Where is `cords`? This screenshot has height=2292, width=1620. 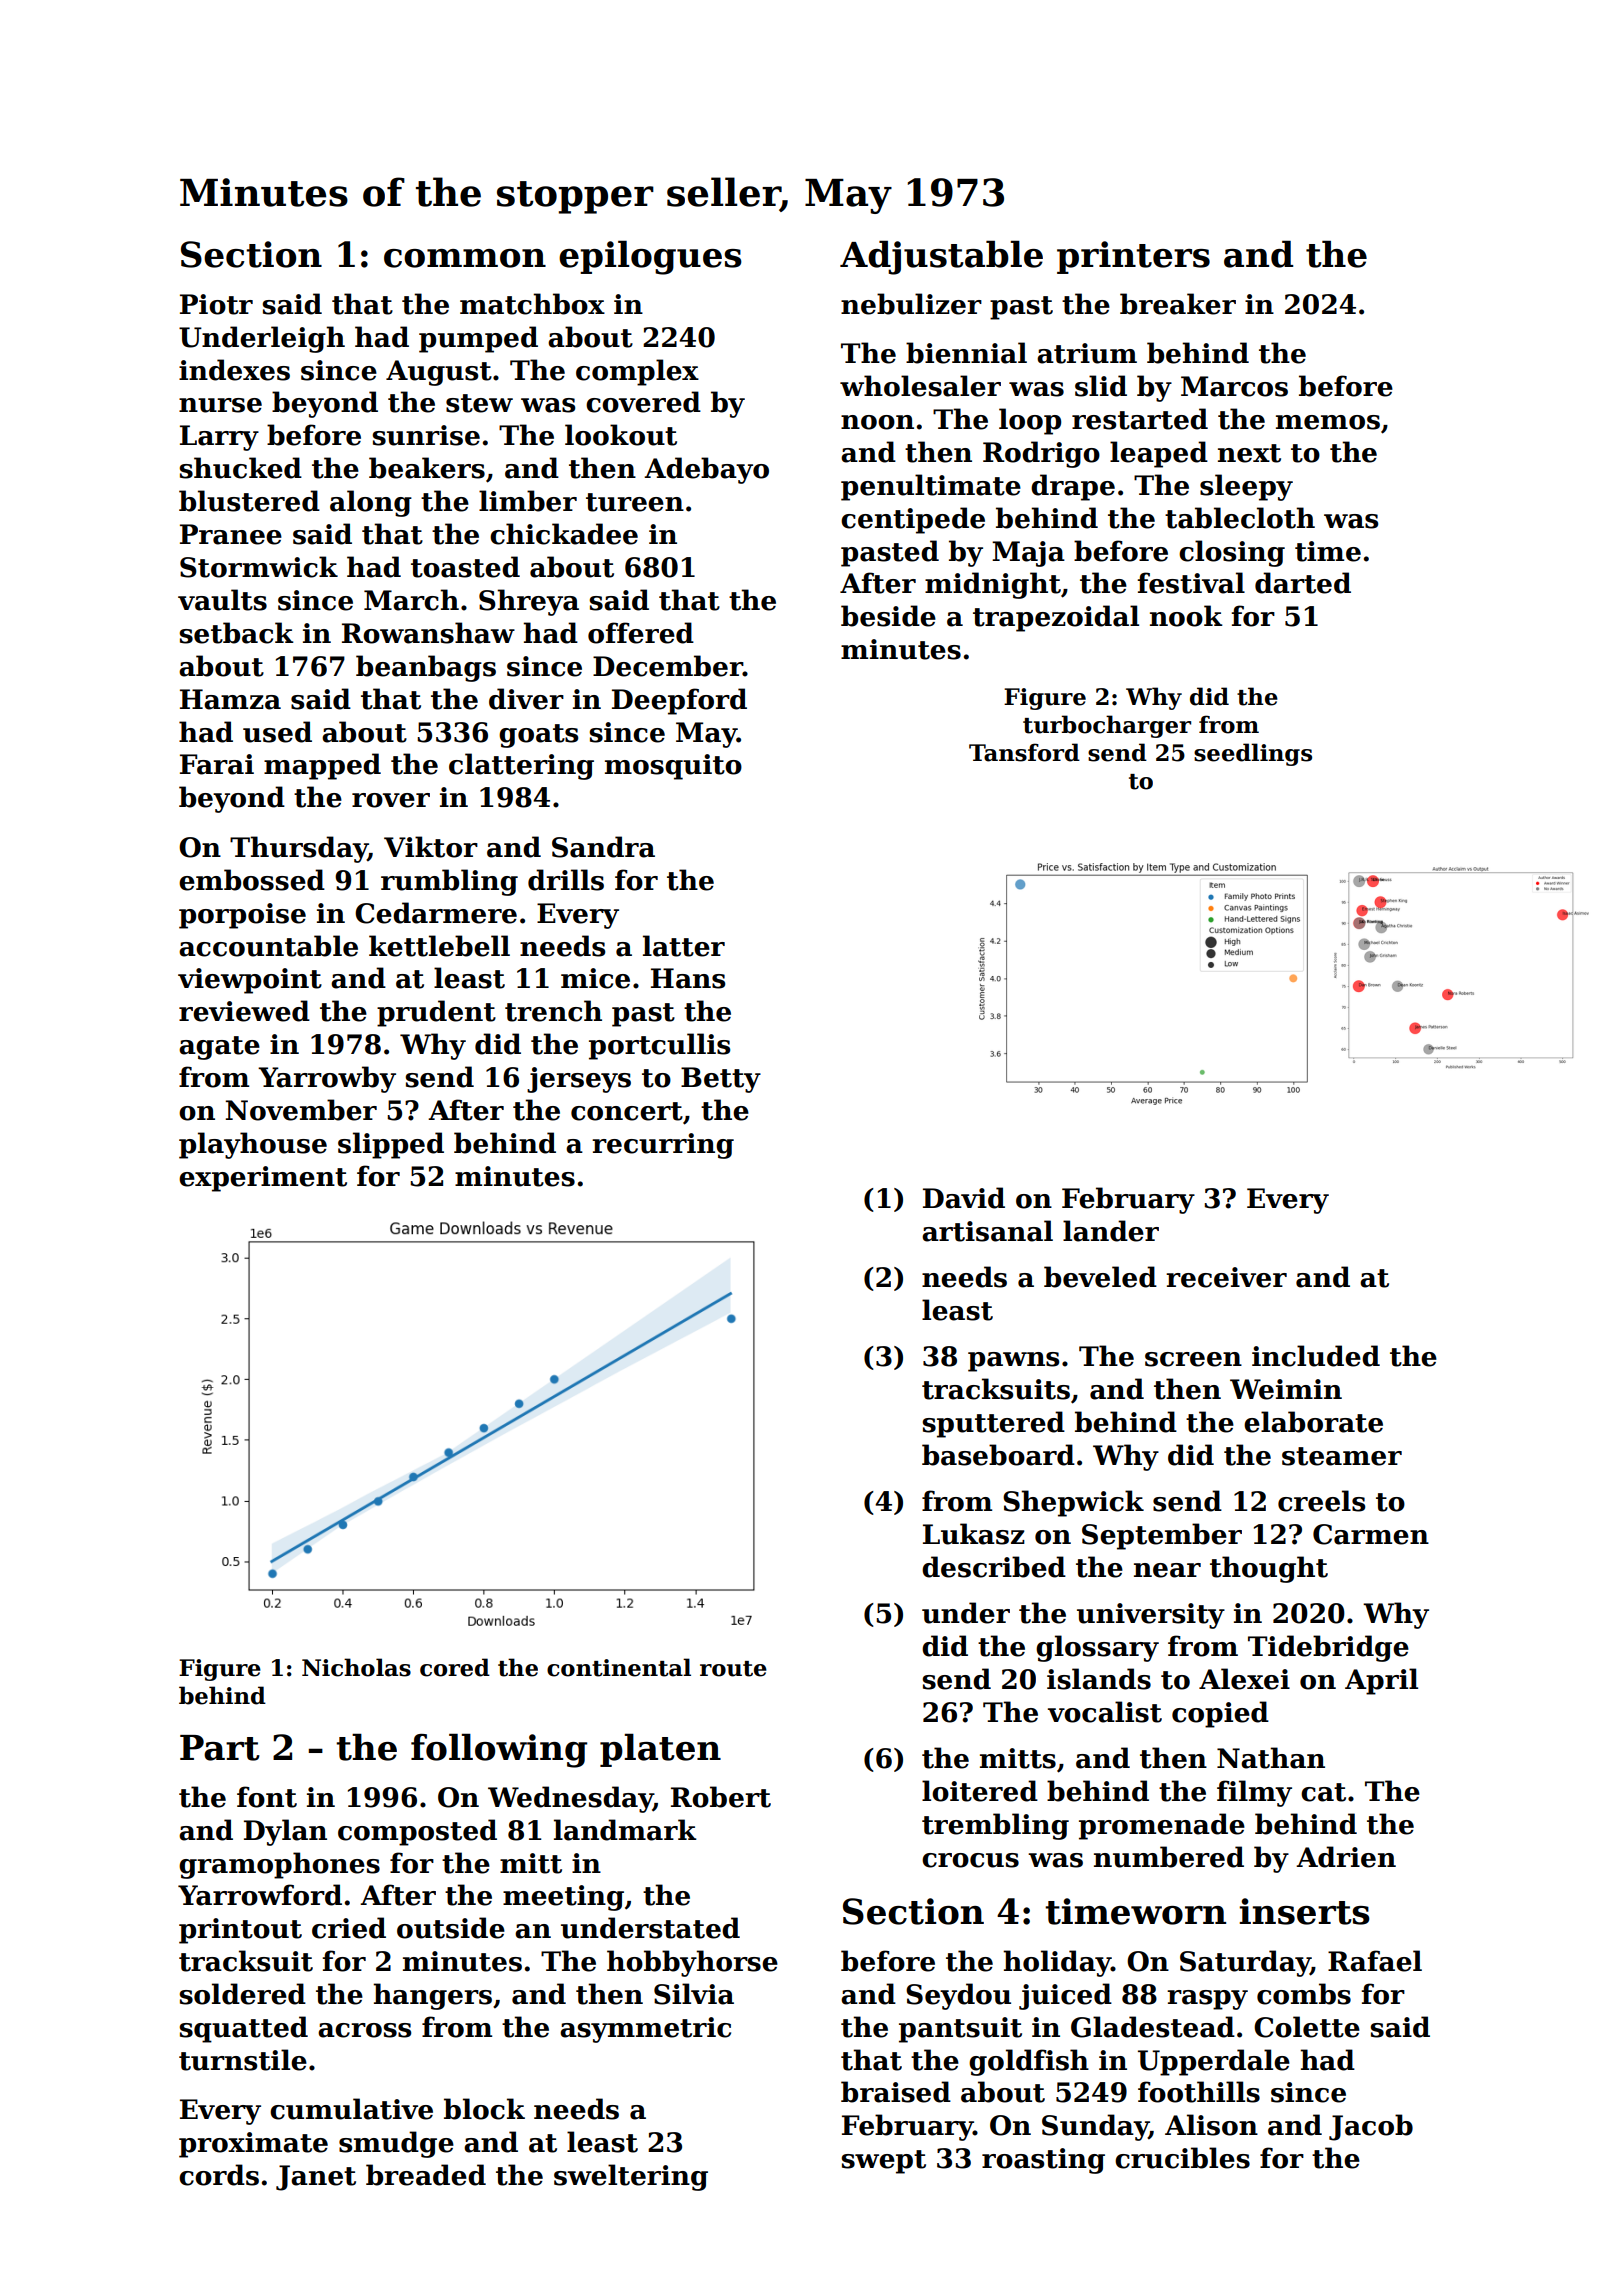
cords is located at coordinates (219, 2175).
